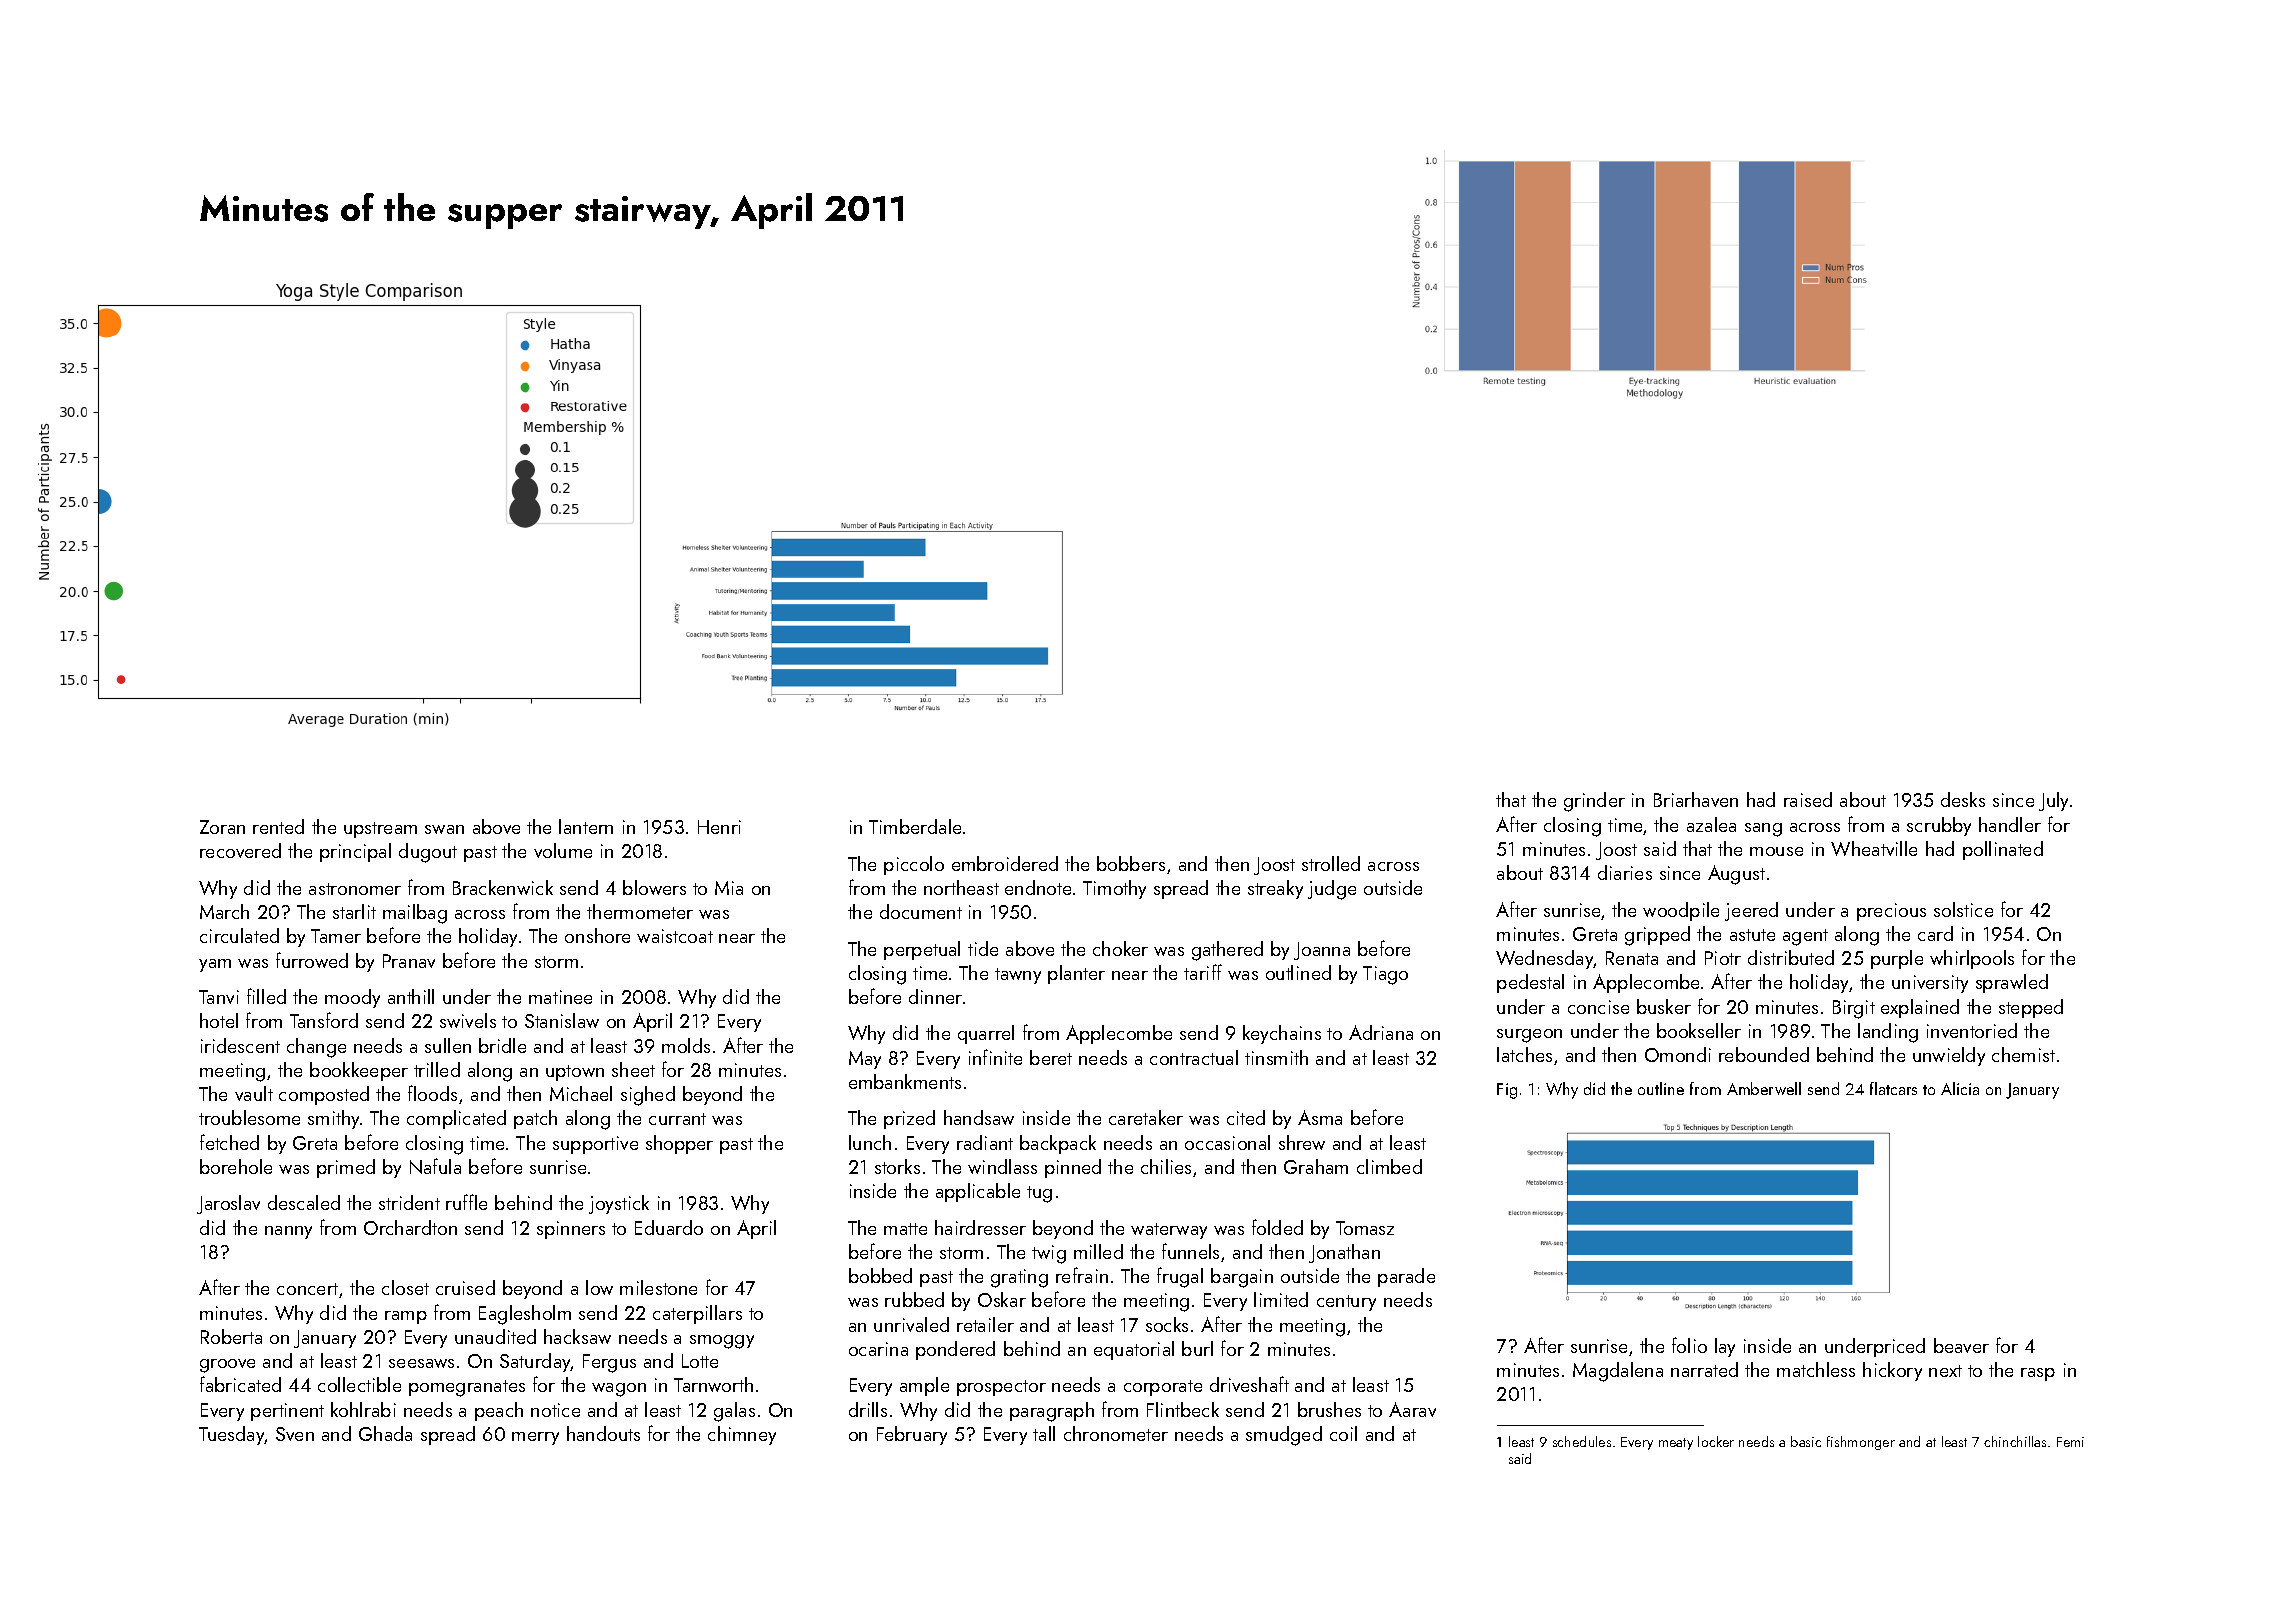 This document has width=2292, height=1620. Describe the element at coordinates (1365, 1228) in the document. I see `Tomasz` at that location.
